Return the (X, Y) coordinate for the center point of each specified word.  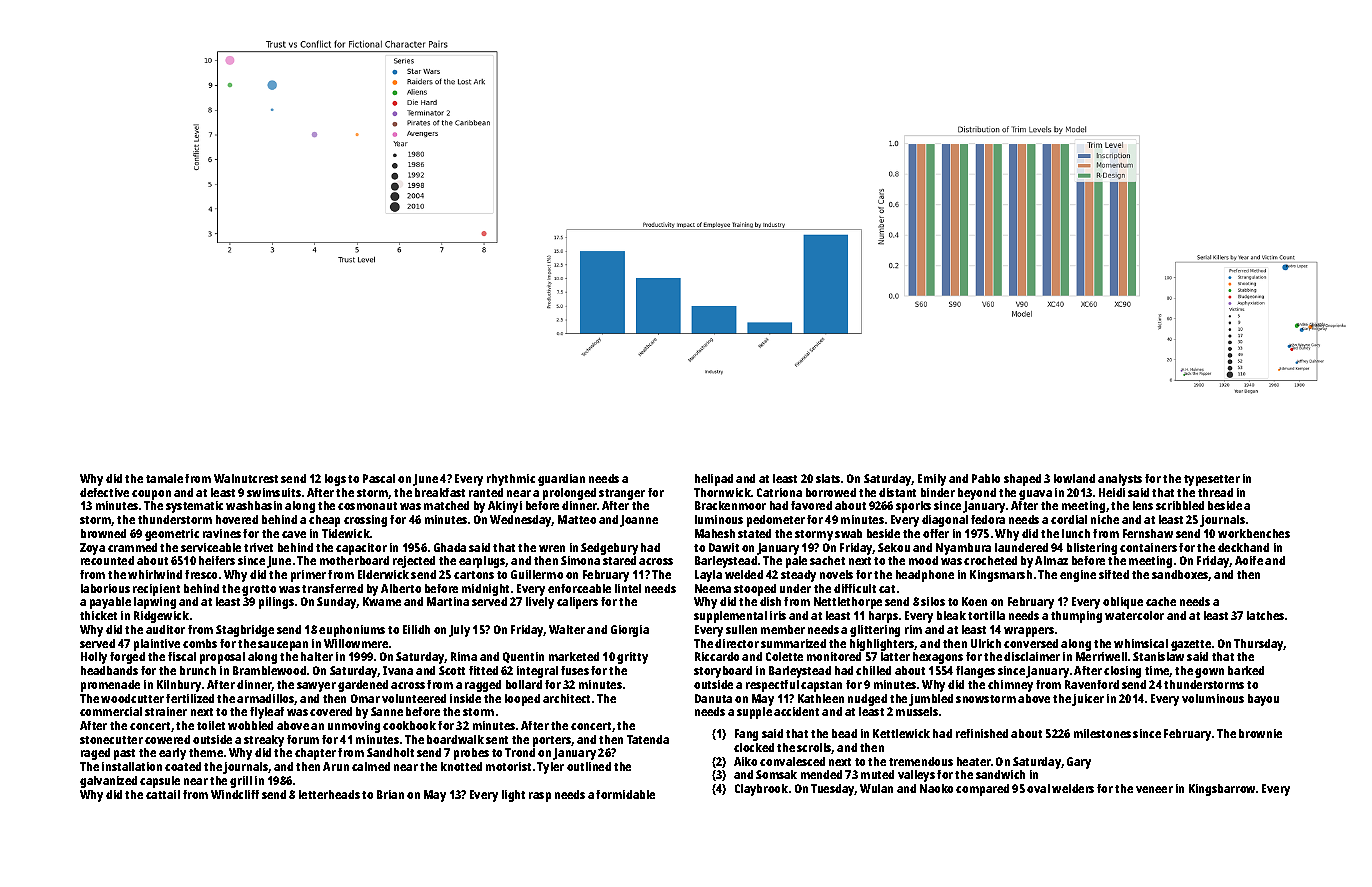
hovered (237, 519)
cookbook (409, 725)
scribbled (1180, 505)
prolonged (569, 494)
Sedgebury (609, 549)
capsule (160, 782)
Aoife (1249, 560)
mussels (917, 711)
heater (974, 761)
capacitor (361, 549)
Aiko (745, 761)
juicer (1088, 700)
